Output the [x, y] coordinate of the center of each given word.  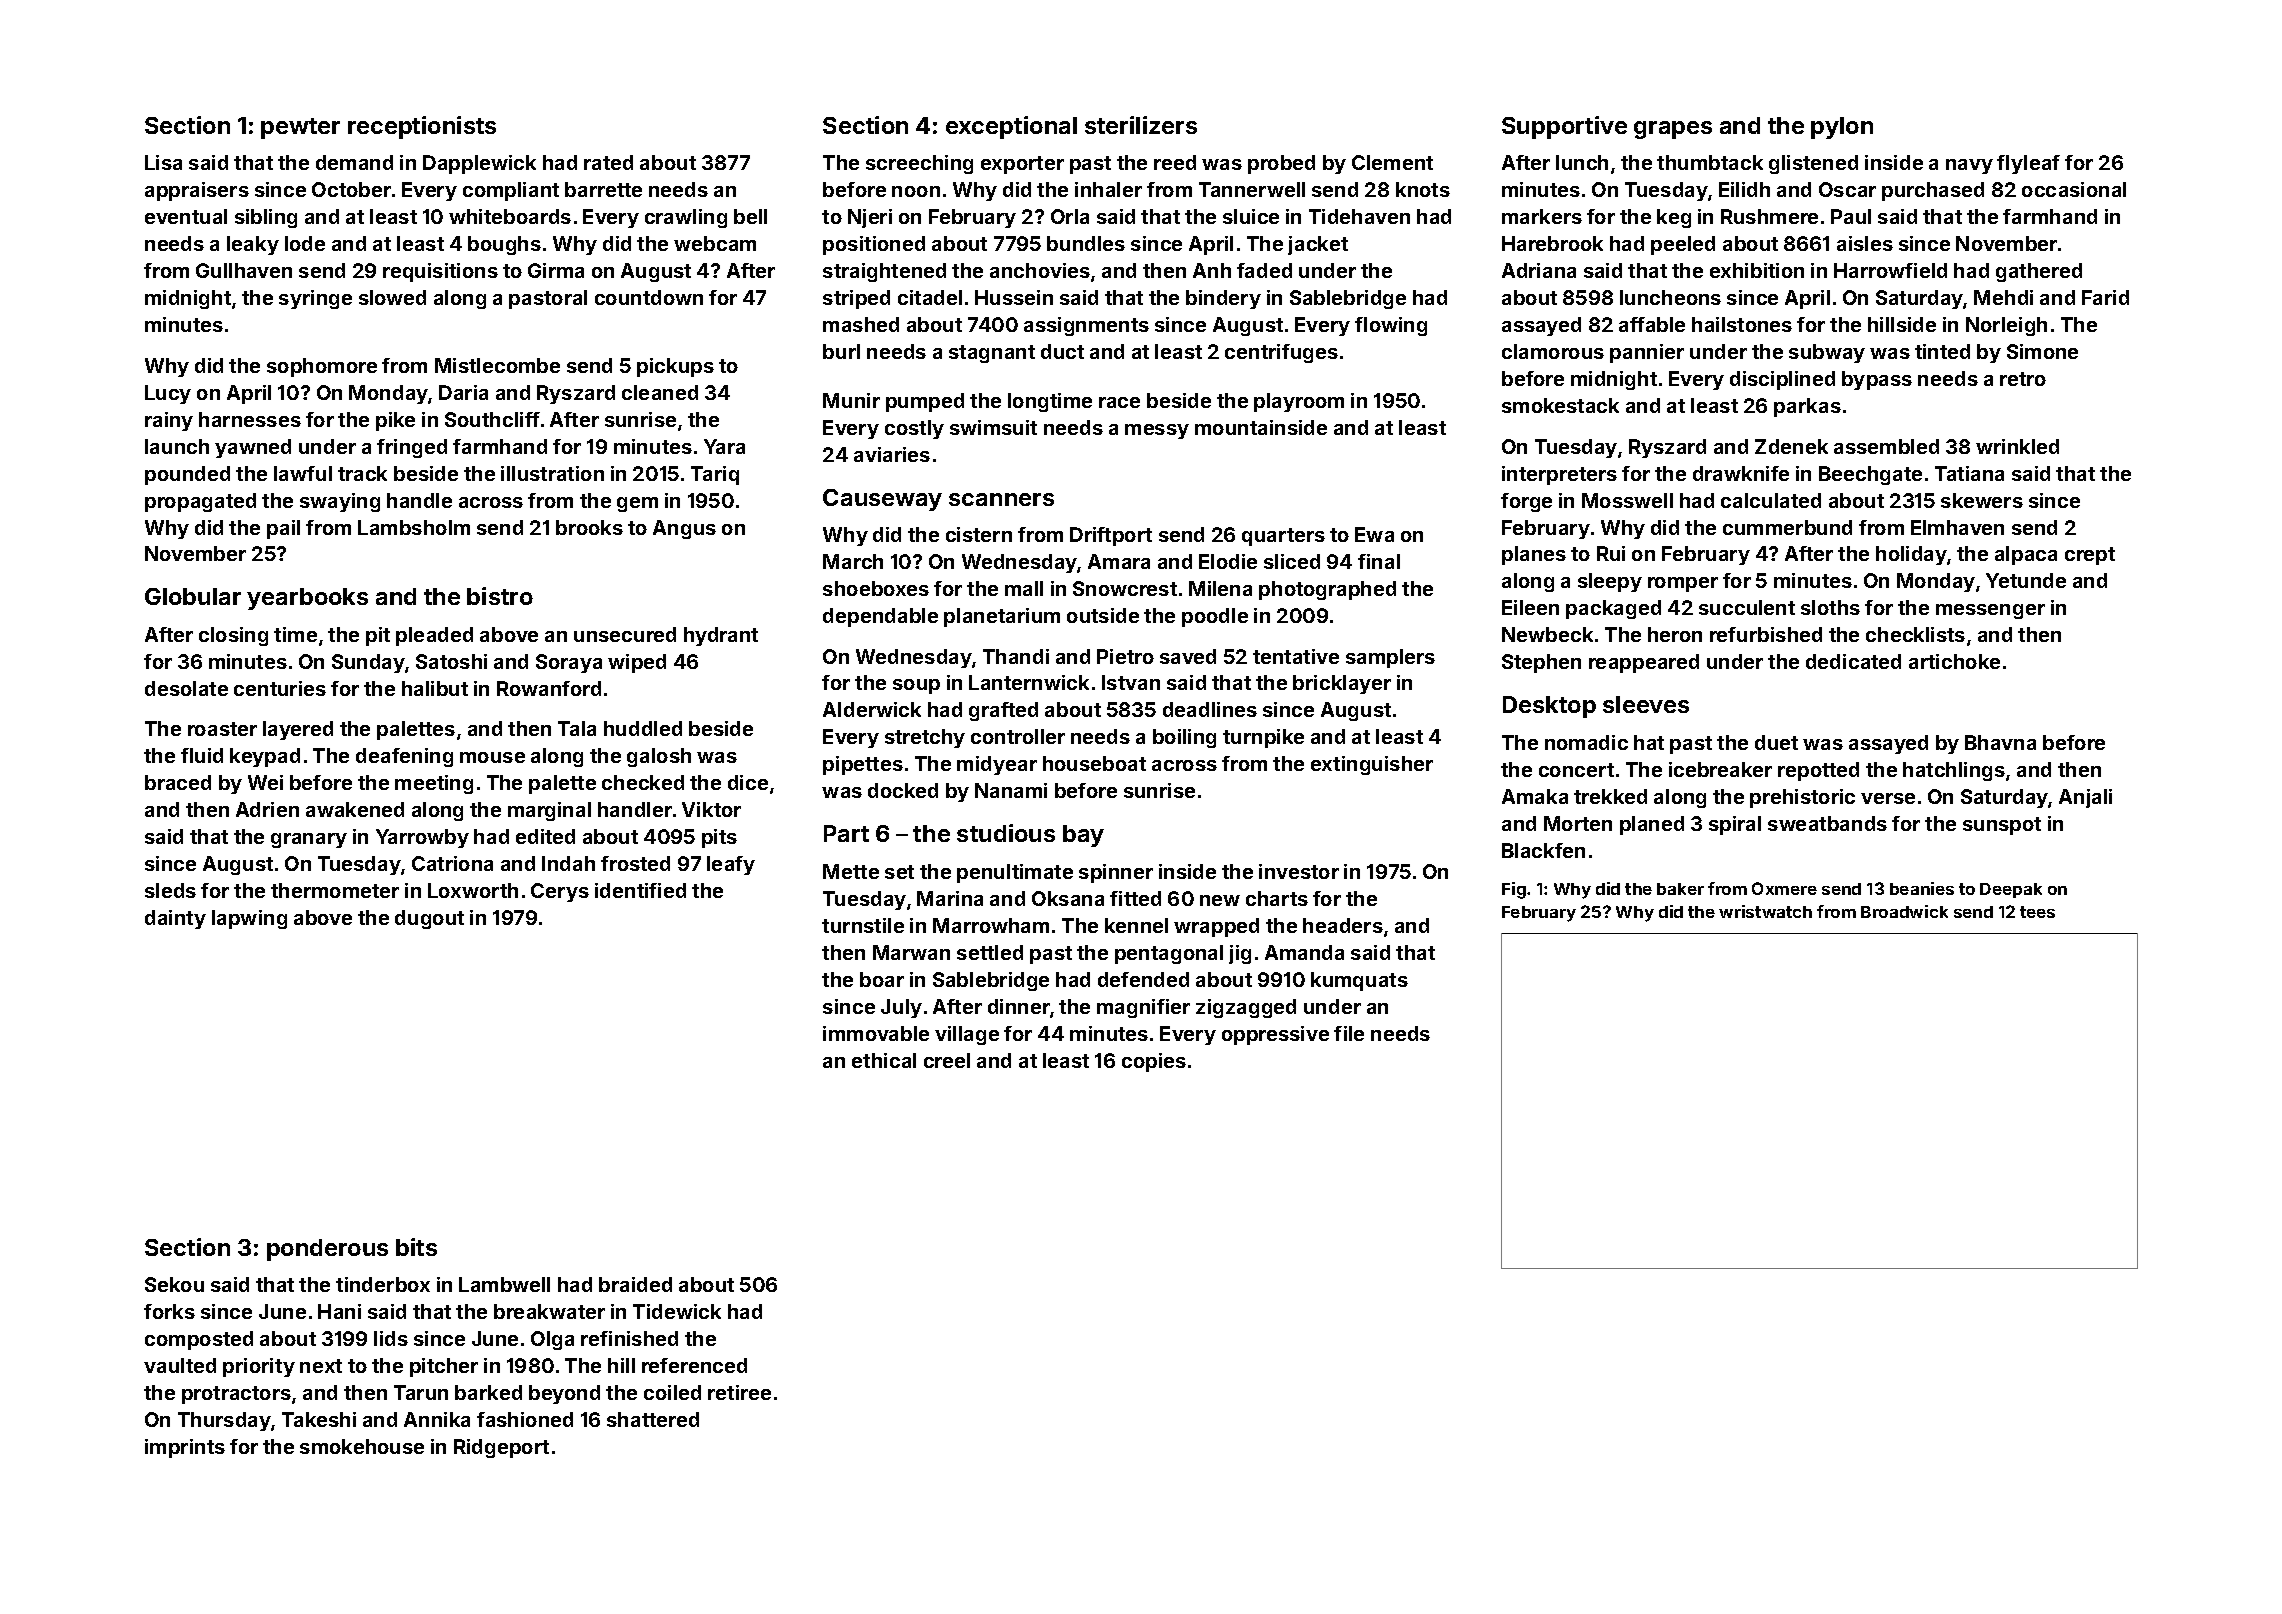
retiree [739, 1392]
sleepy [1610, 582]
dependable [880, 617]
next [321, 1366]
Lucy [168, 394]
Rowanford [549, 688]
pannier [1647, 353]
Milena [1220, 588]
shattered [653, 1419]
